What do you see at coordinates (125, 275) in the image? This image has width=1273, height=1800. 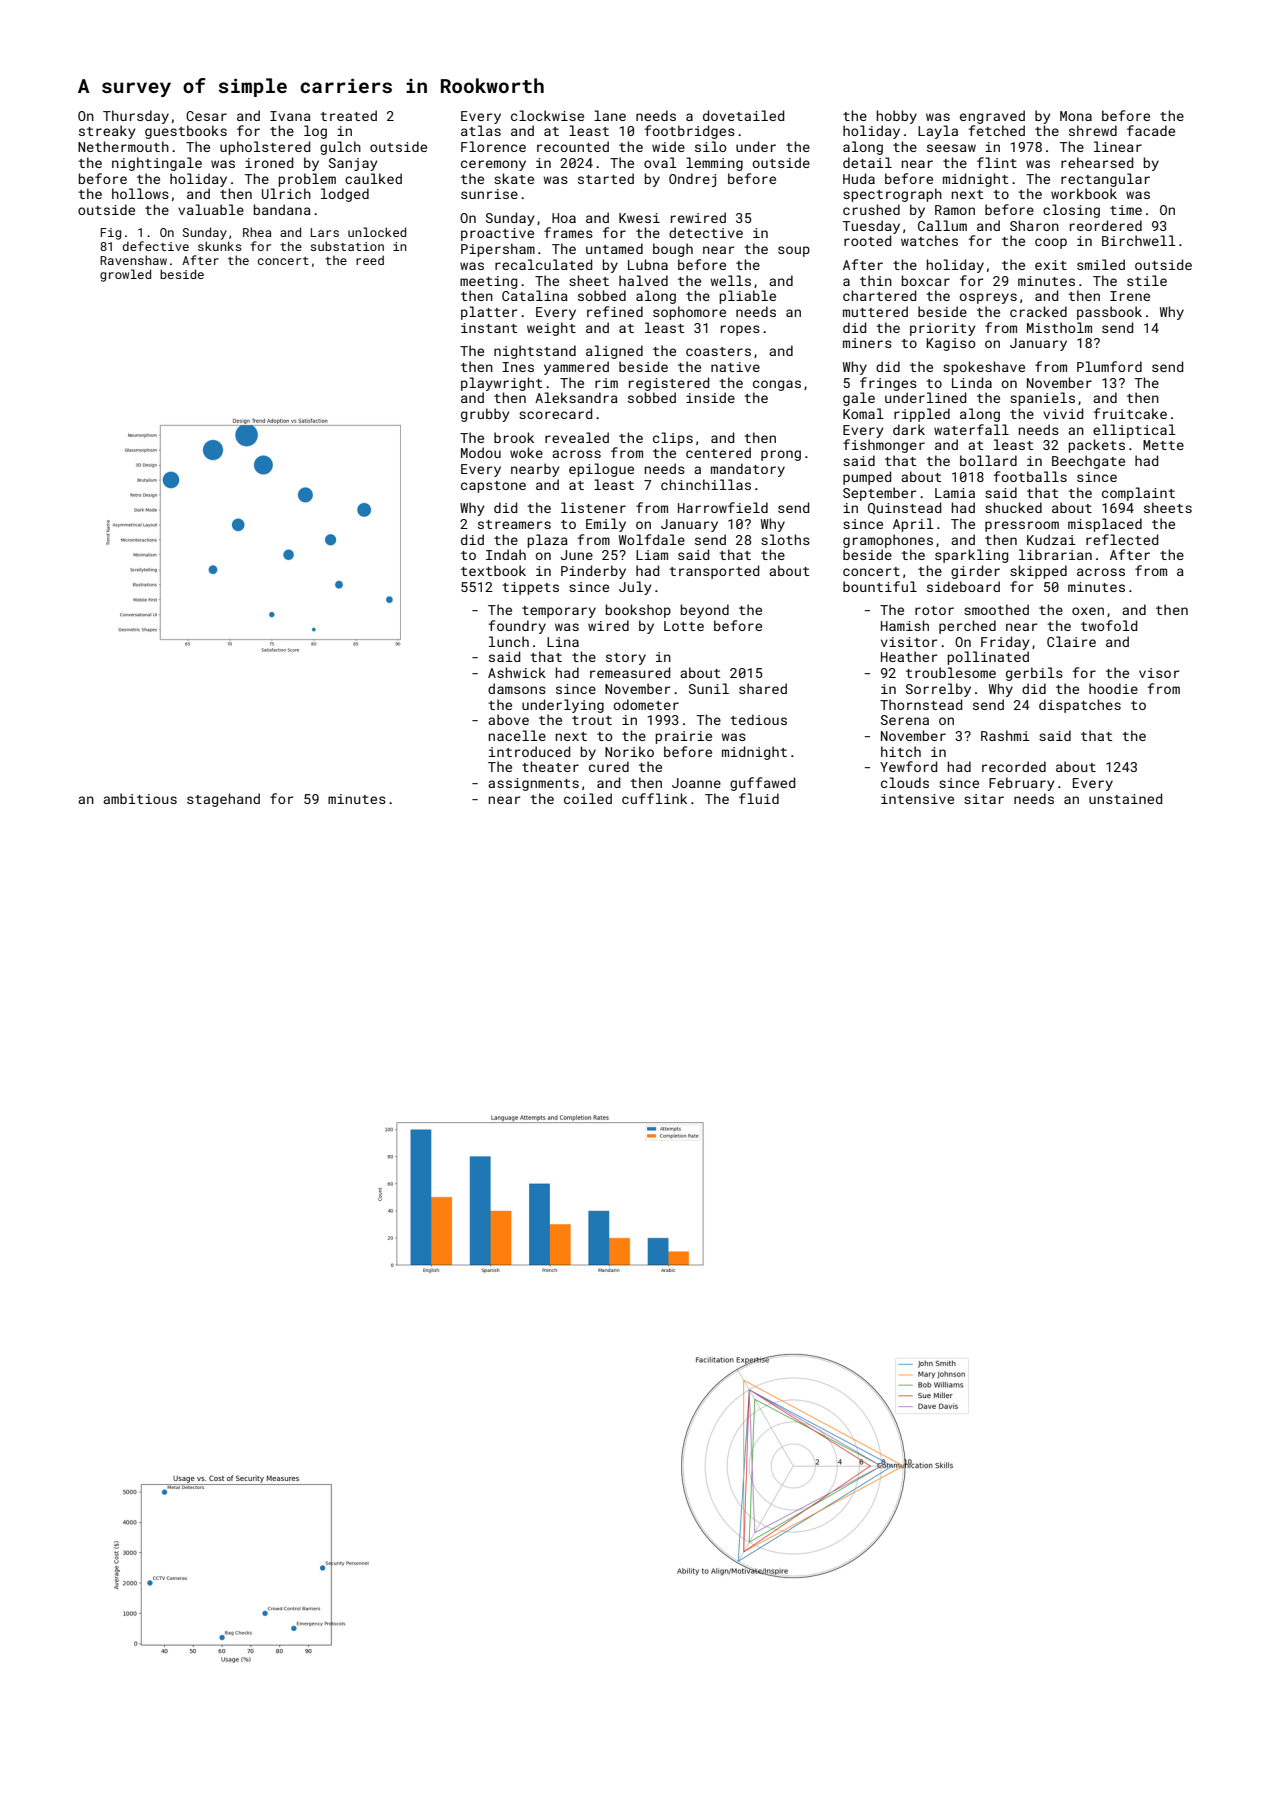 I see `growled` at bounding box center [125, 275].
